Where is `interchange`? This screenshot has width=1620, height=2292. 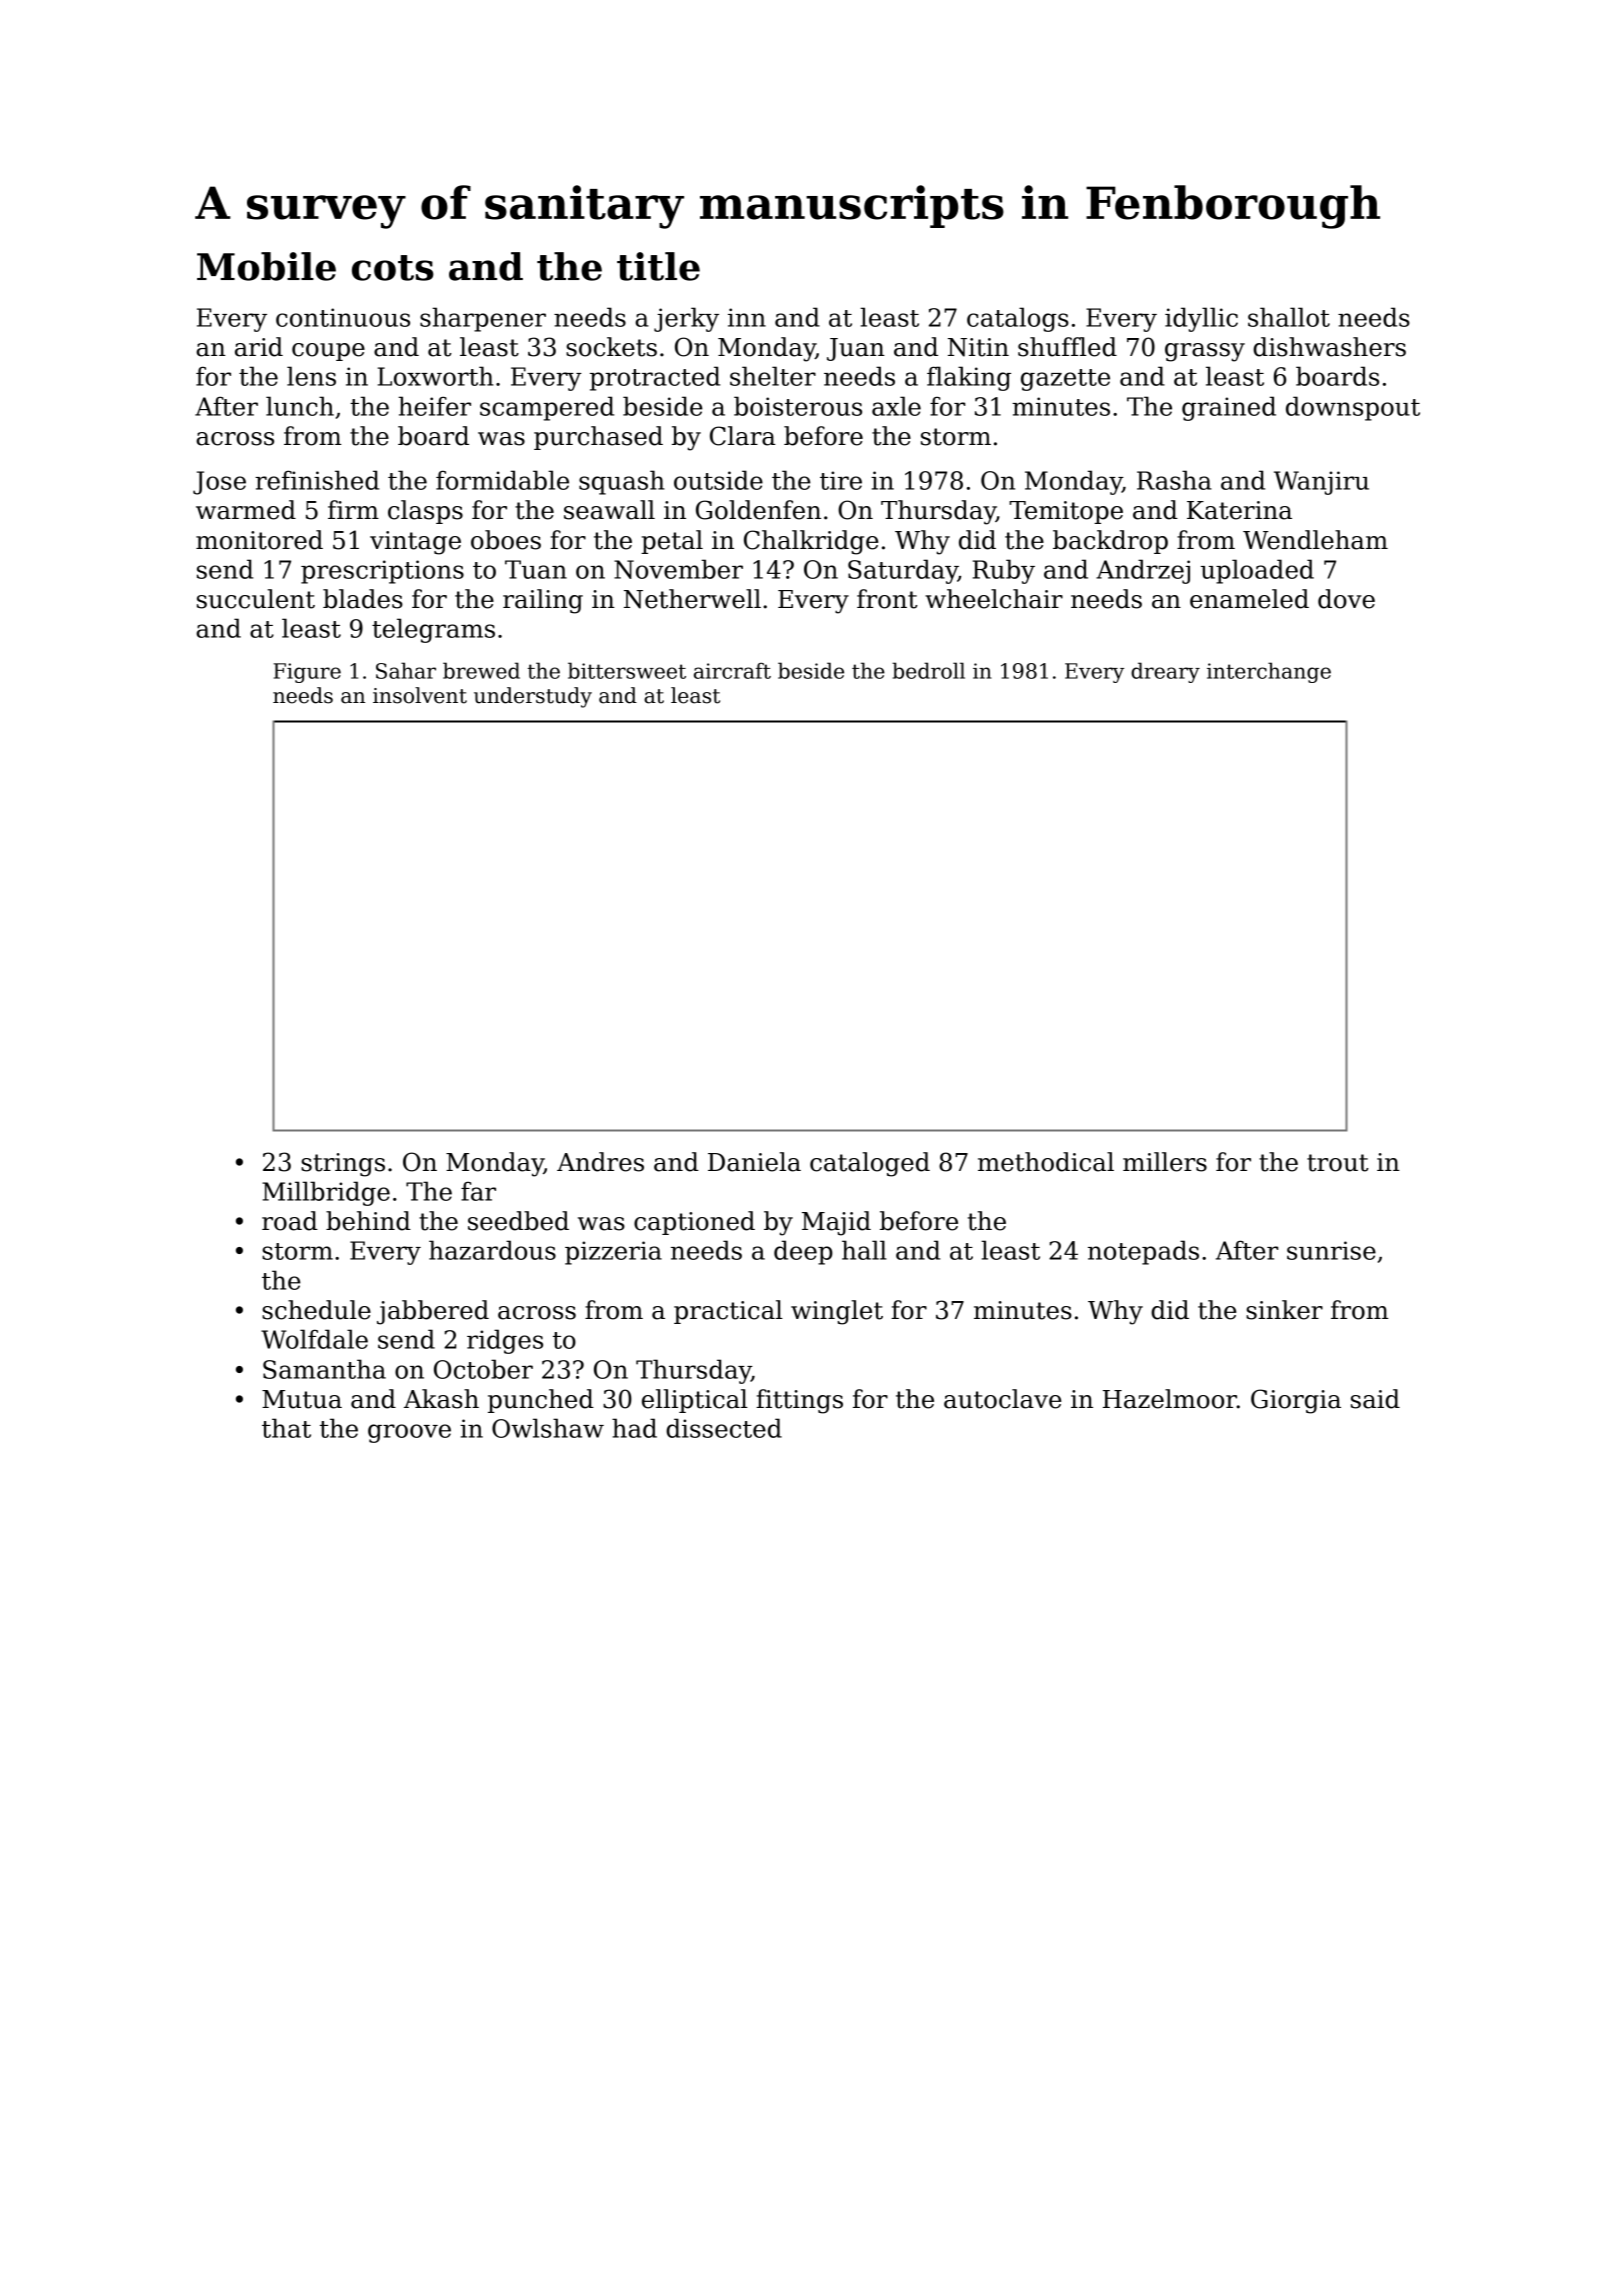 interchange is located at coordinates (1269, 672).
